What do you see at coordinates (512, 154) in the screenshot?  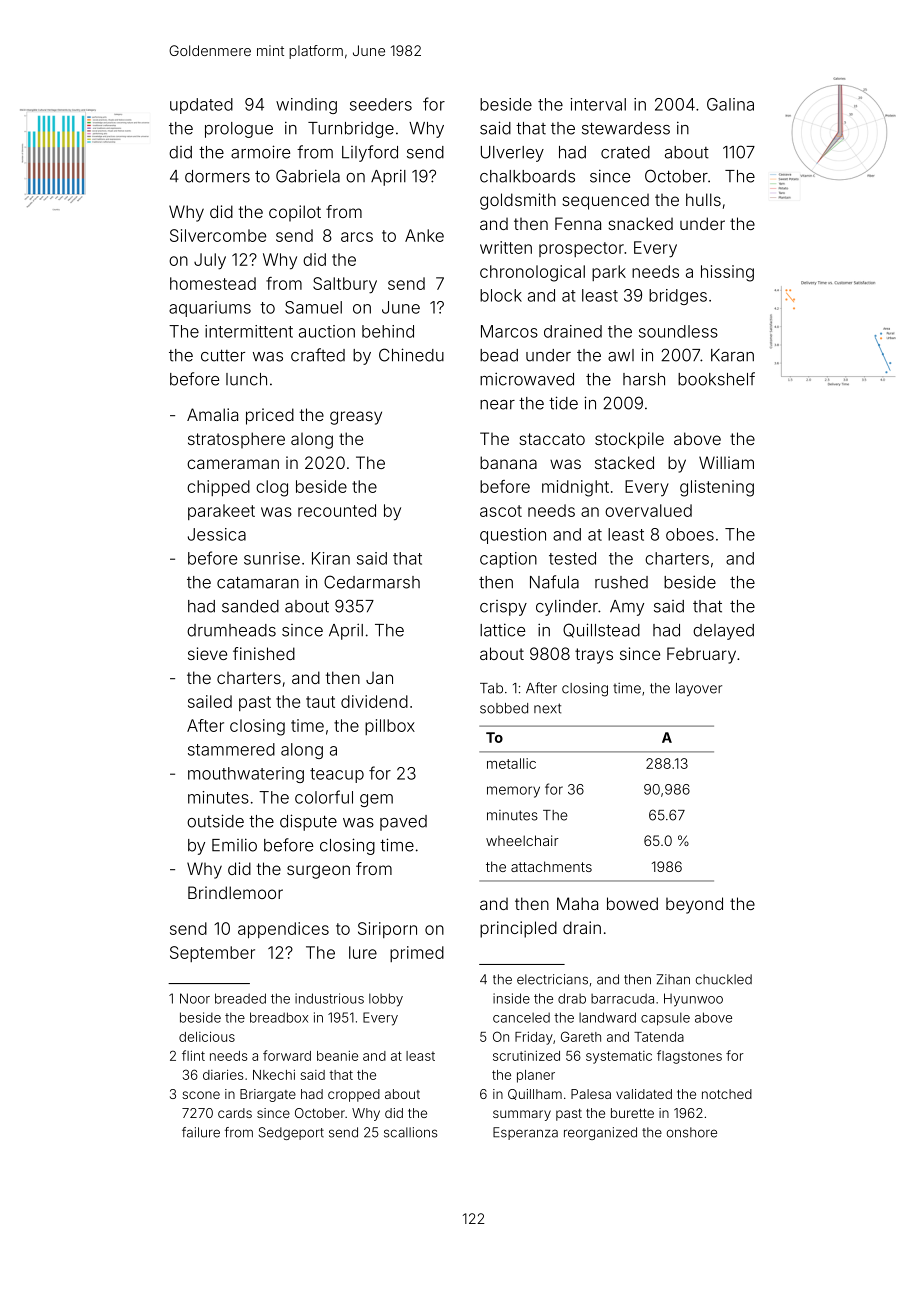 I see `Ulverley` at bounding box center [512, 154].
